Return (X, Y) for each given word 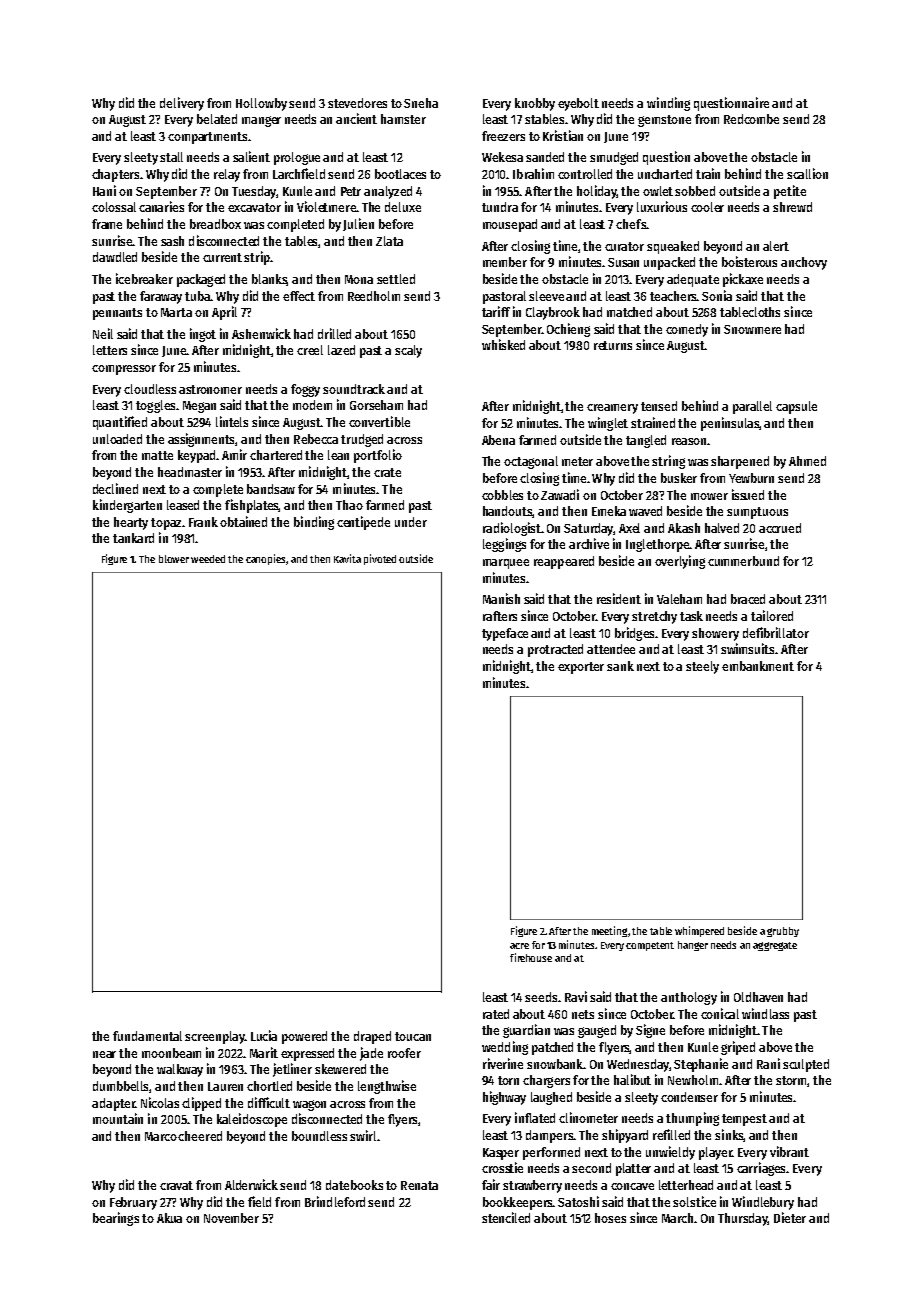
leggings (504, 545)
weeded (208, 559)
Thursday (743, 1219)
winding (668, 104)
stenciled (506, 1217)
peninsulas (730, 424)
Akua (169, 1218)
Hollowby (261, 104)
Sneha (421, 103)
